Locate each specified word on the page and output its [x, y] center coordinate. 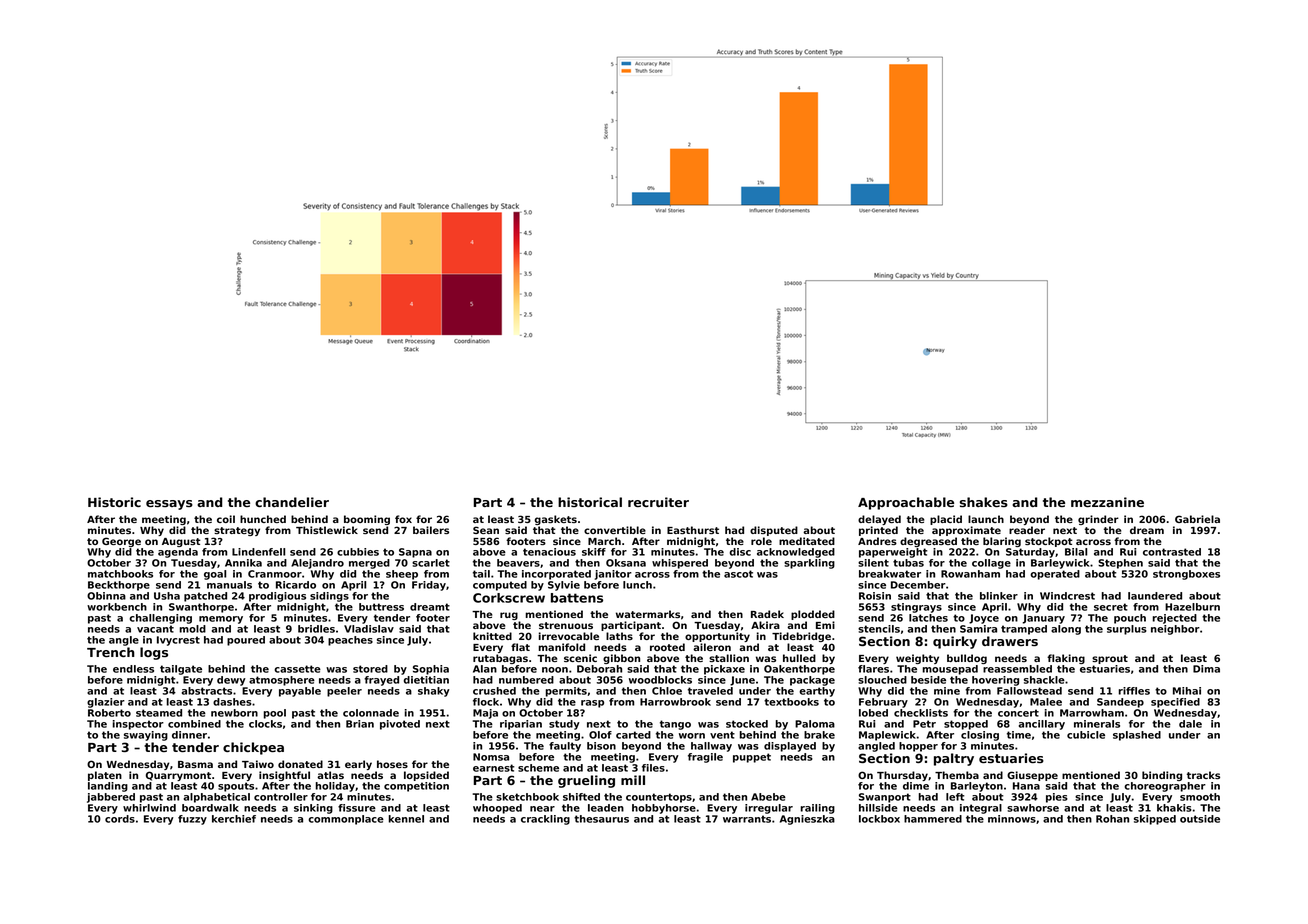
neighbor [1175, 630]
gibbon [621, 659]
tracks [1203, 775]
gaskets [555, 520]
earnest [494, 768]
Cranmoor [275, 574]
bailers [431, 530]
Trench [111, 652]
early [358, 765]
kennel [406, 819]
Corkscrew [509, 598]
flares [873, 669]
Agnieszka [807, 820]
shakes [984, 502]
